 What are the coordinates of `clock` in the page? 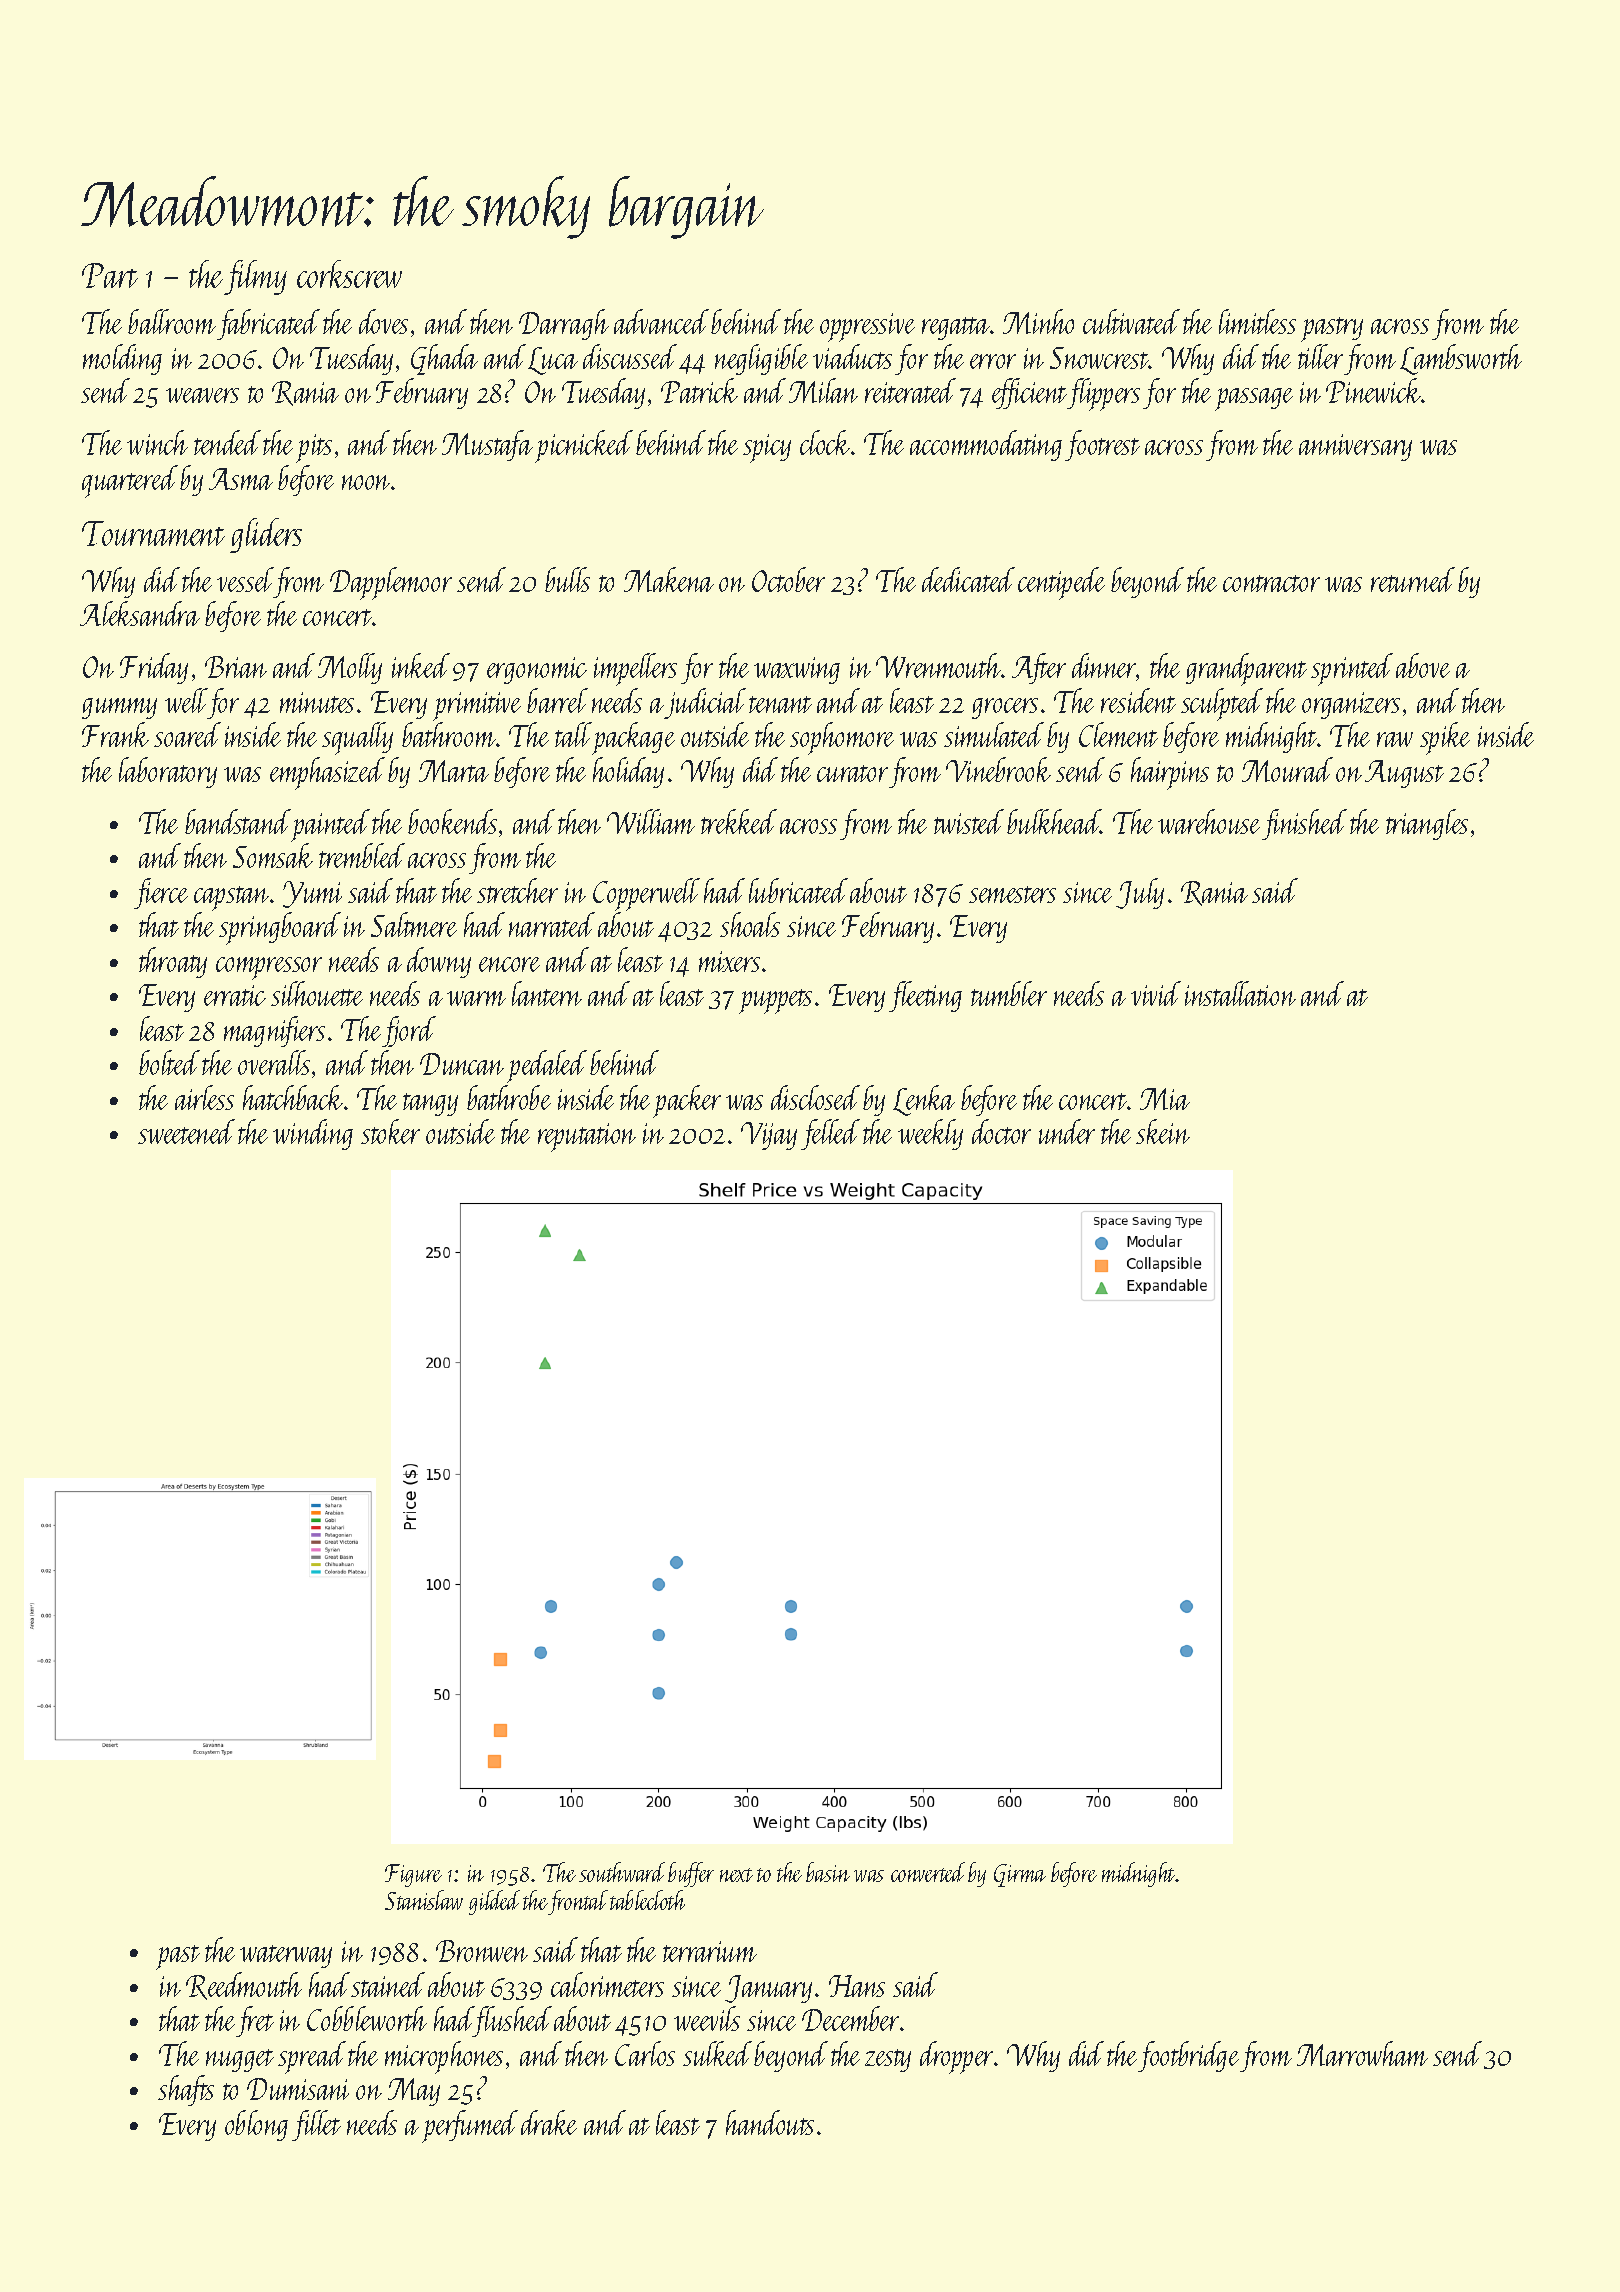 It's located at (825, 442).
